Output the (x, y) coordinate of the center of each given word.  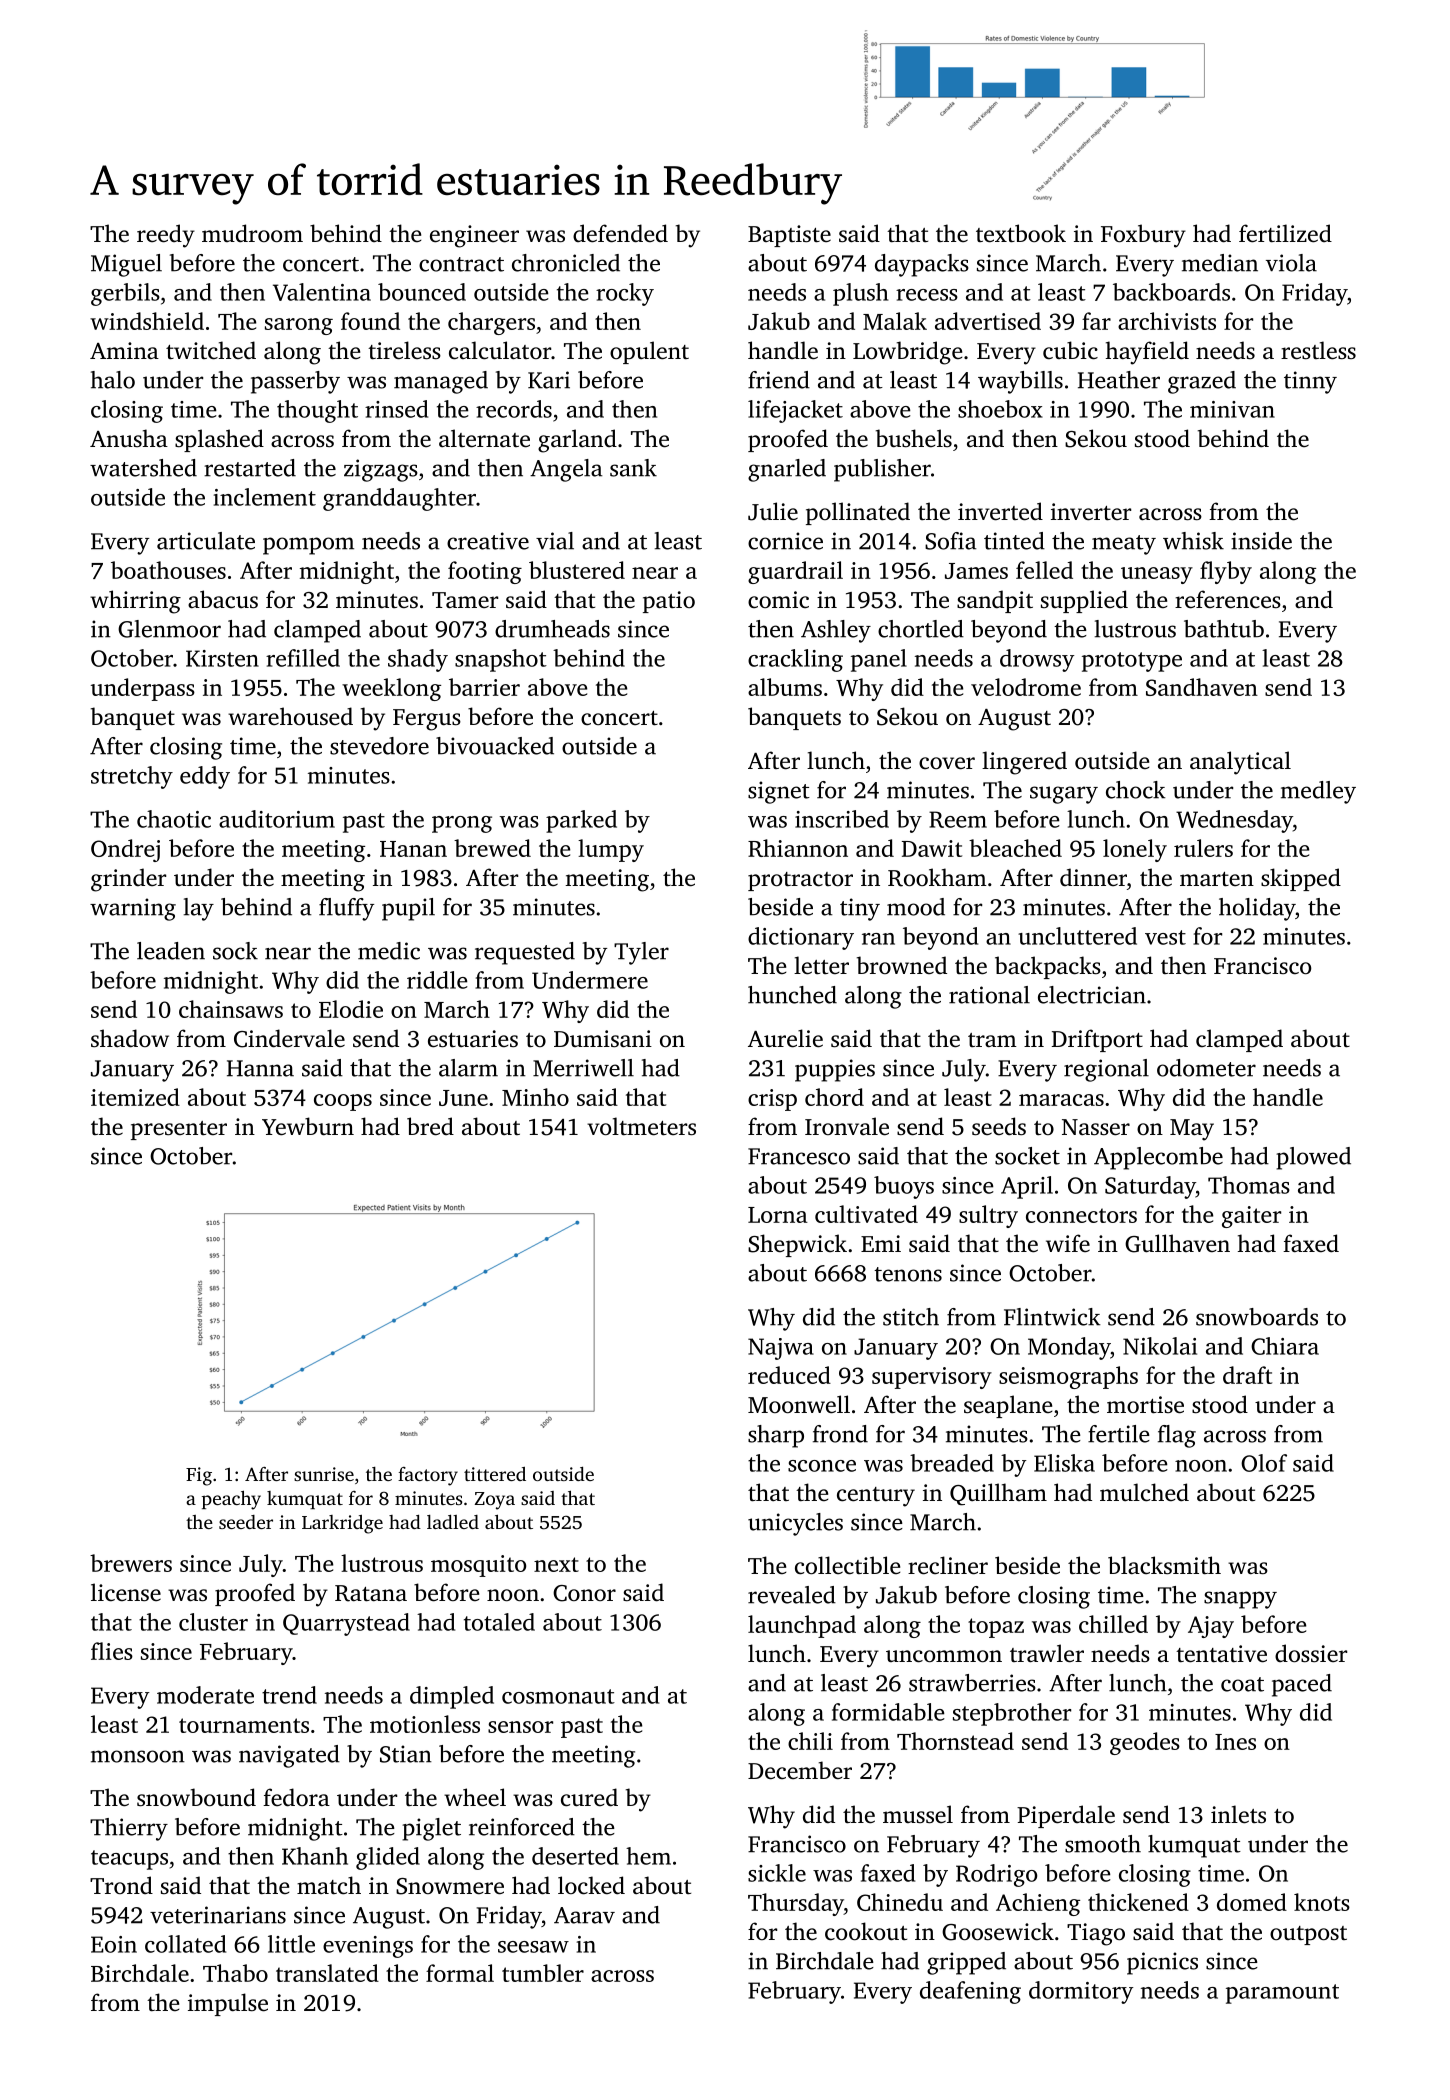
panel (879, 660)
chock (1136, 790)
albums (785, 687)
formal (460, 1973)
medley (1318, 792)
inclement (265, 497)
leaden (171, 951)
